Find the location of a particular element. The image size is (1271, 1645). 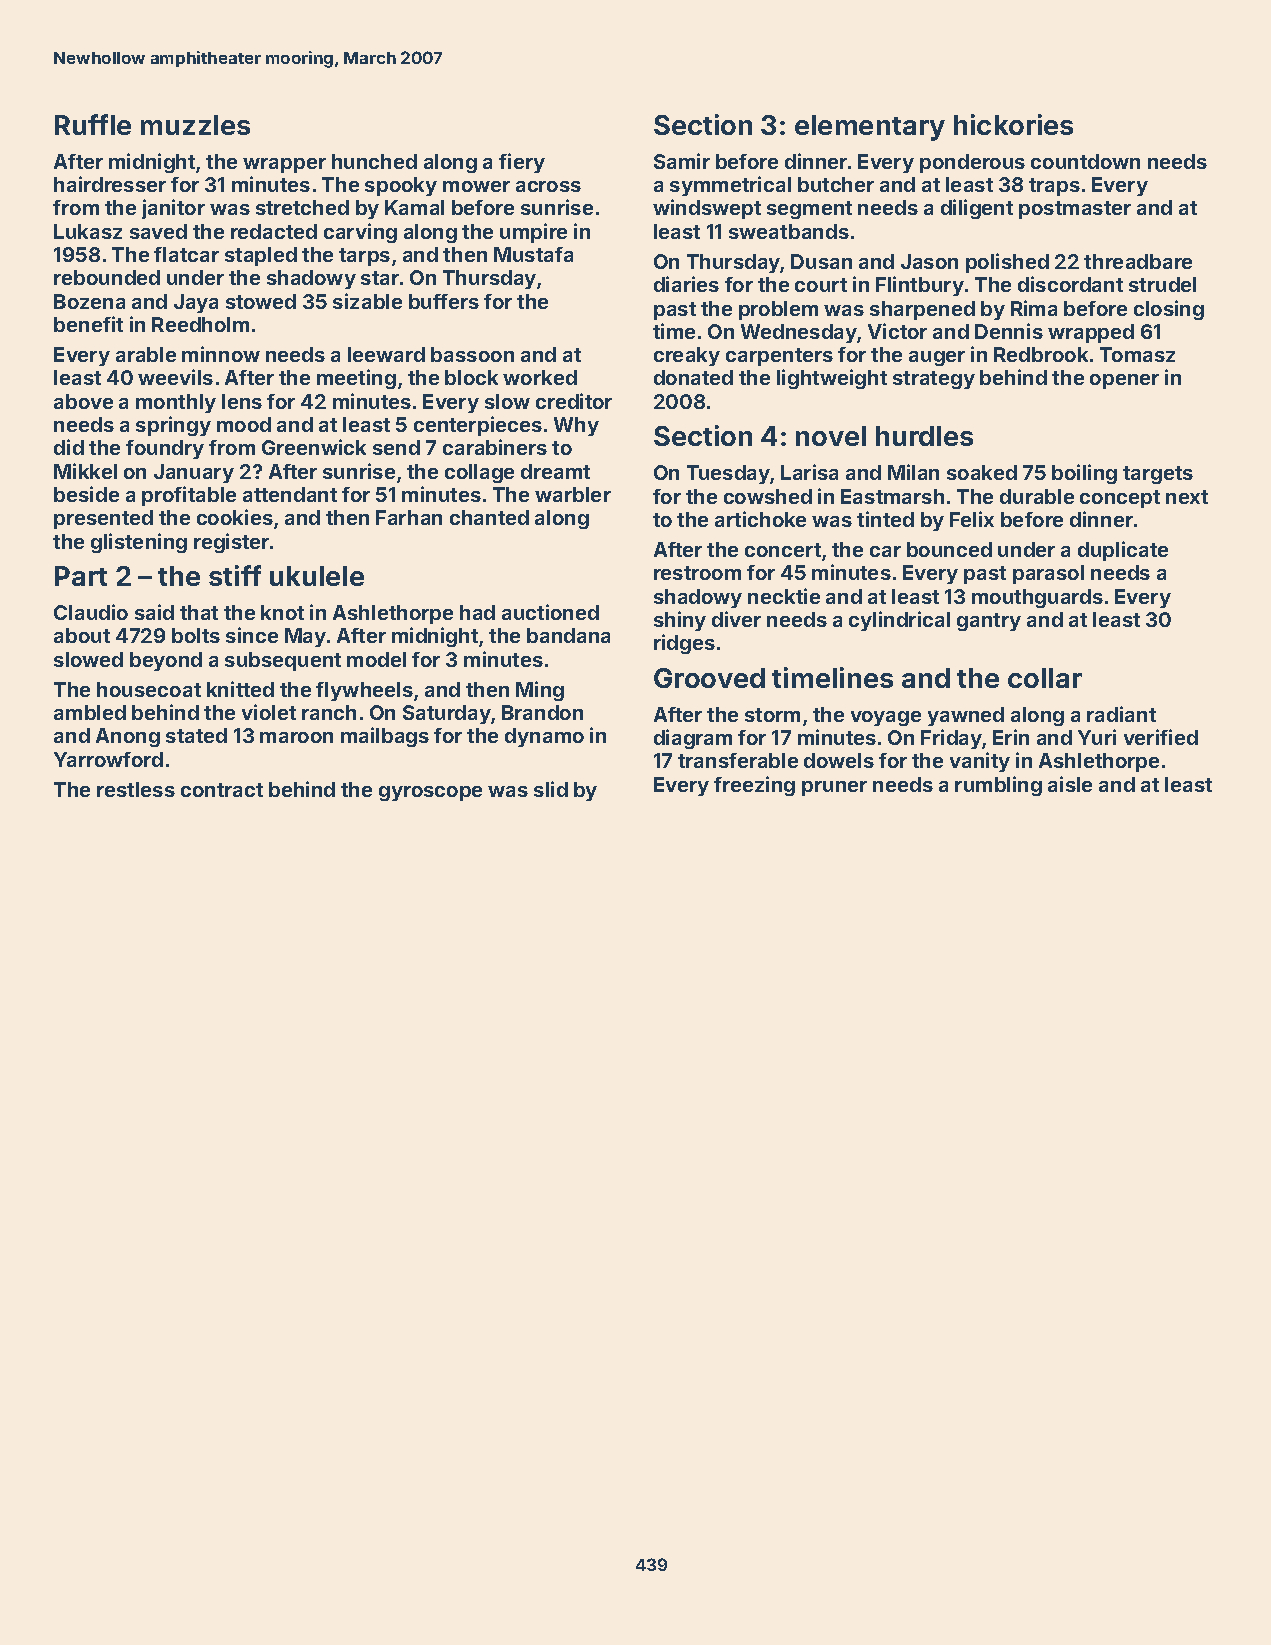

aisle is located at coordinates (1070, 784).
